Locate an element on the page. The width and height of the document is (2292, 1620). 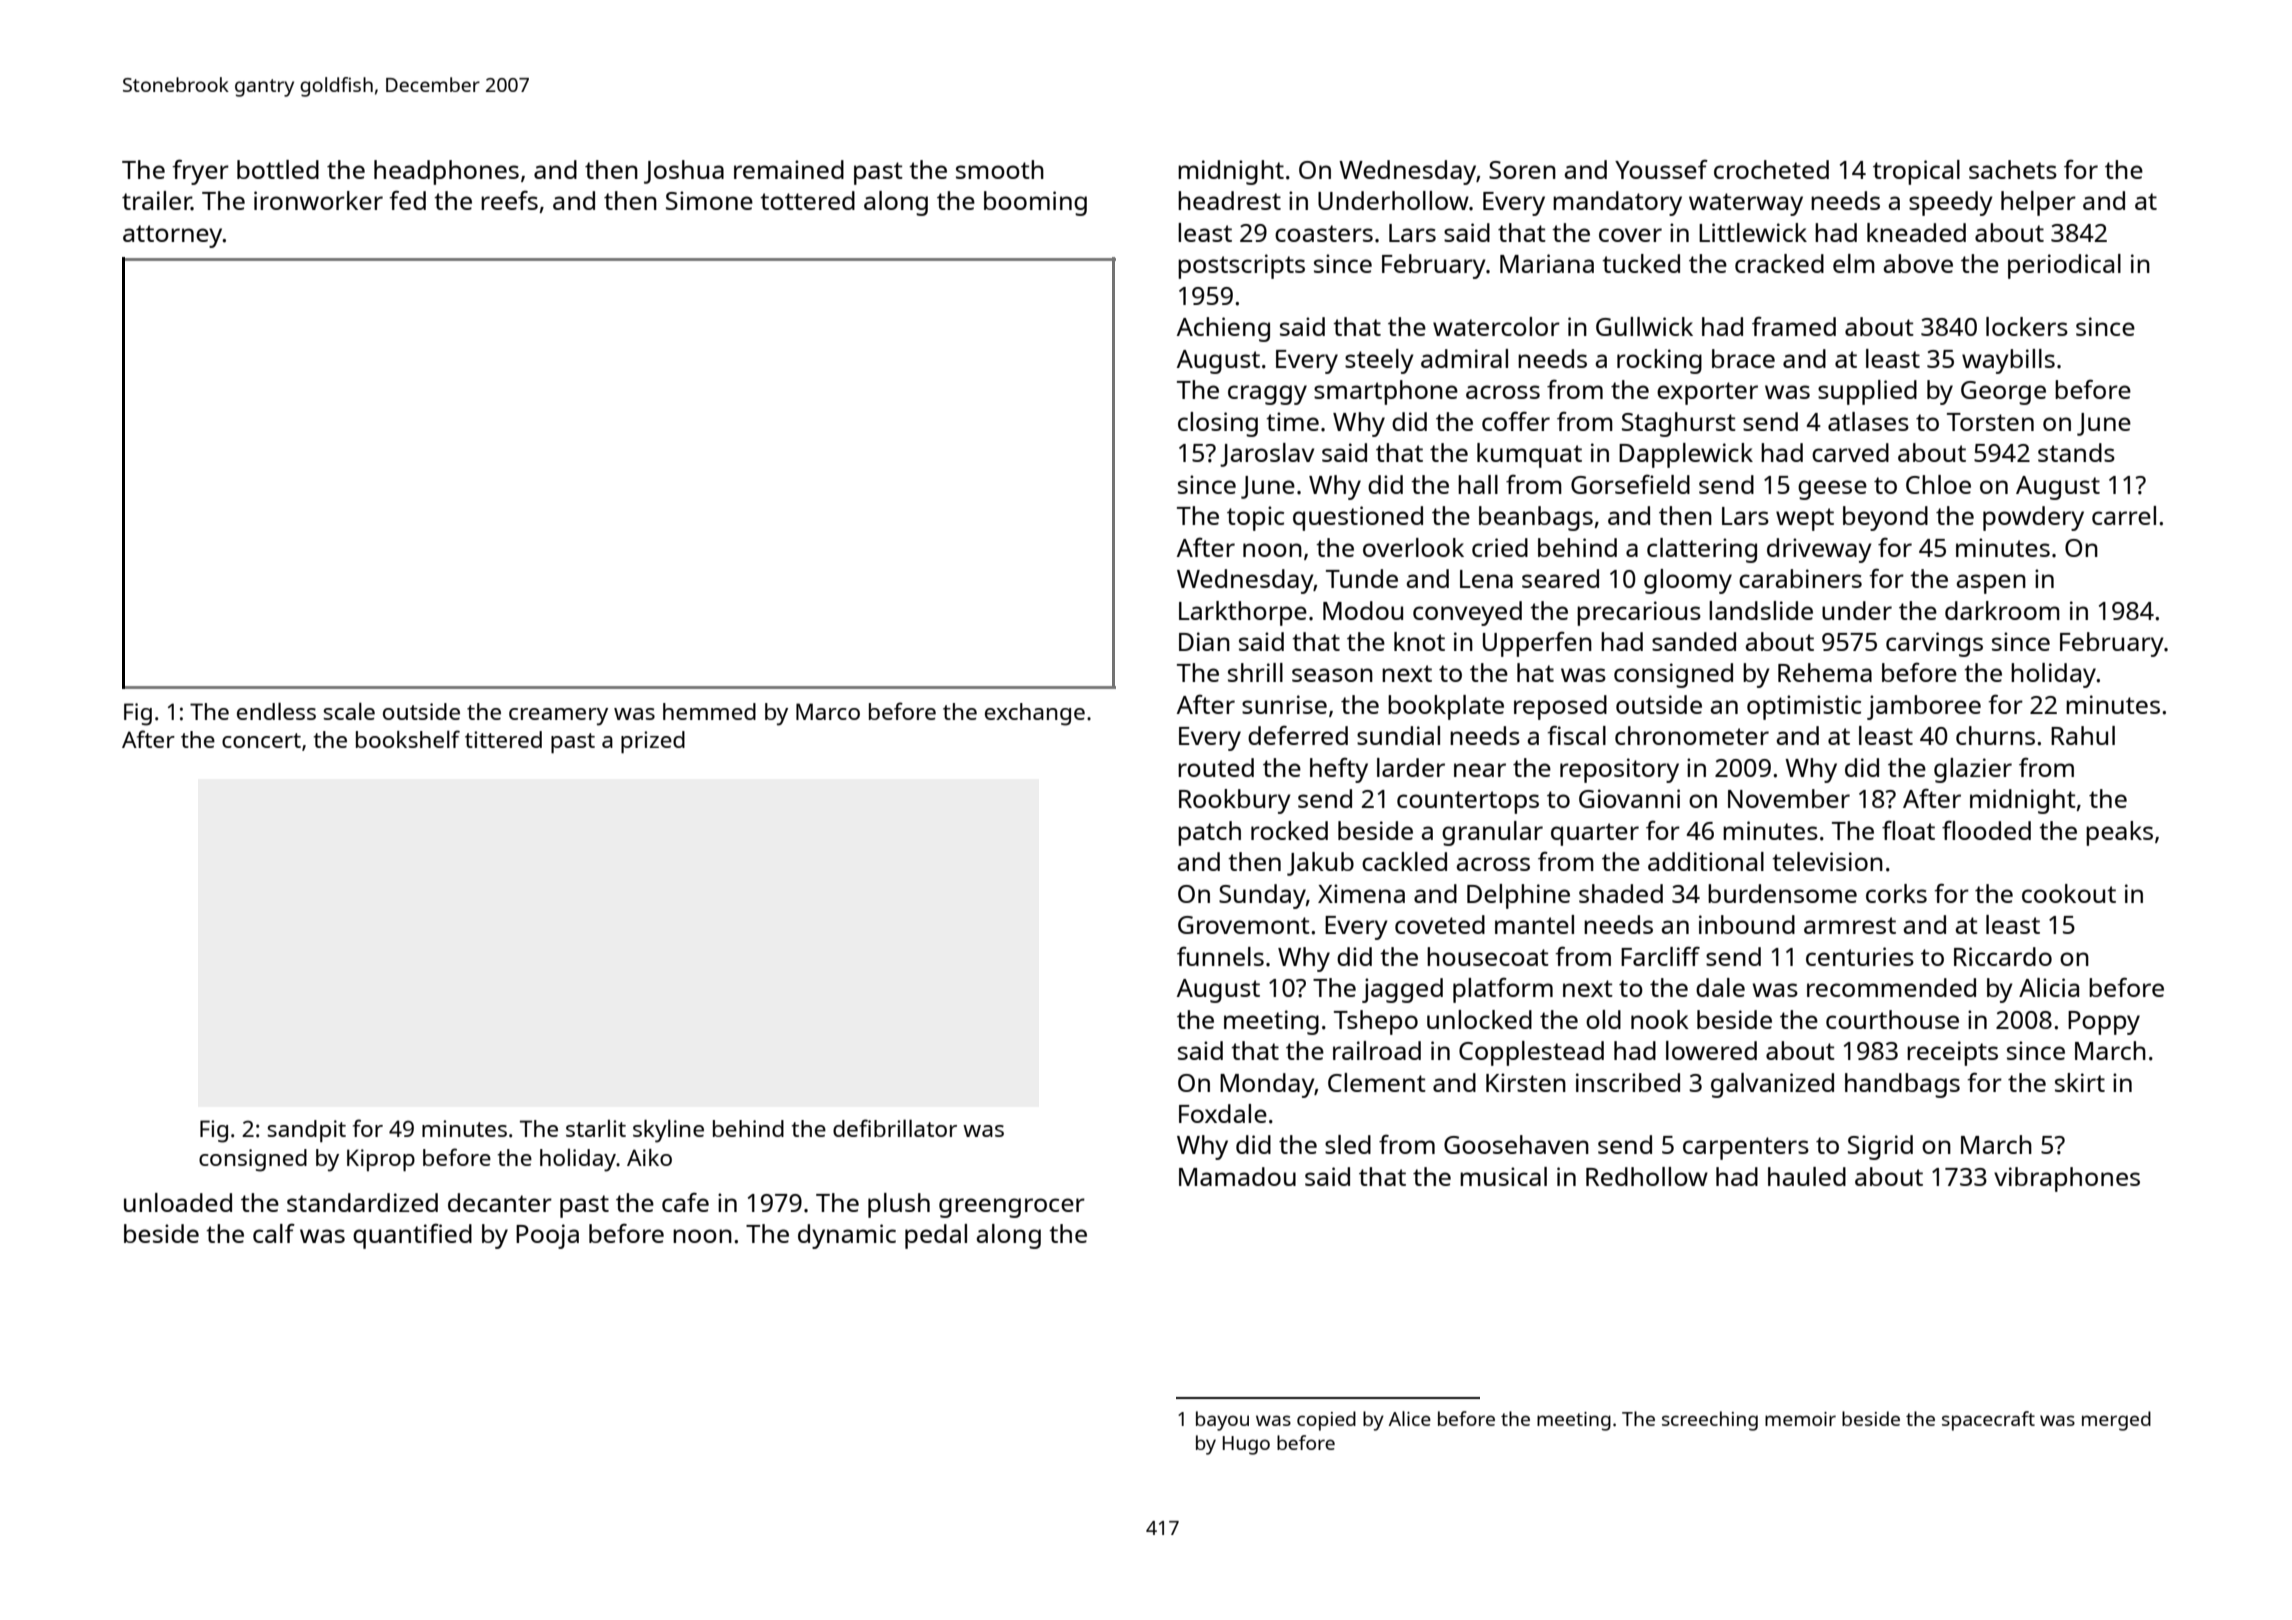
float is located at coordinates (1908, 830).
